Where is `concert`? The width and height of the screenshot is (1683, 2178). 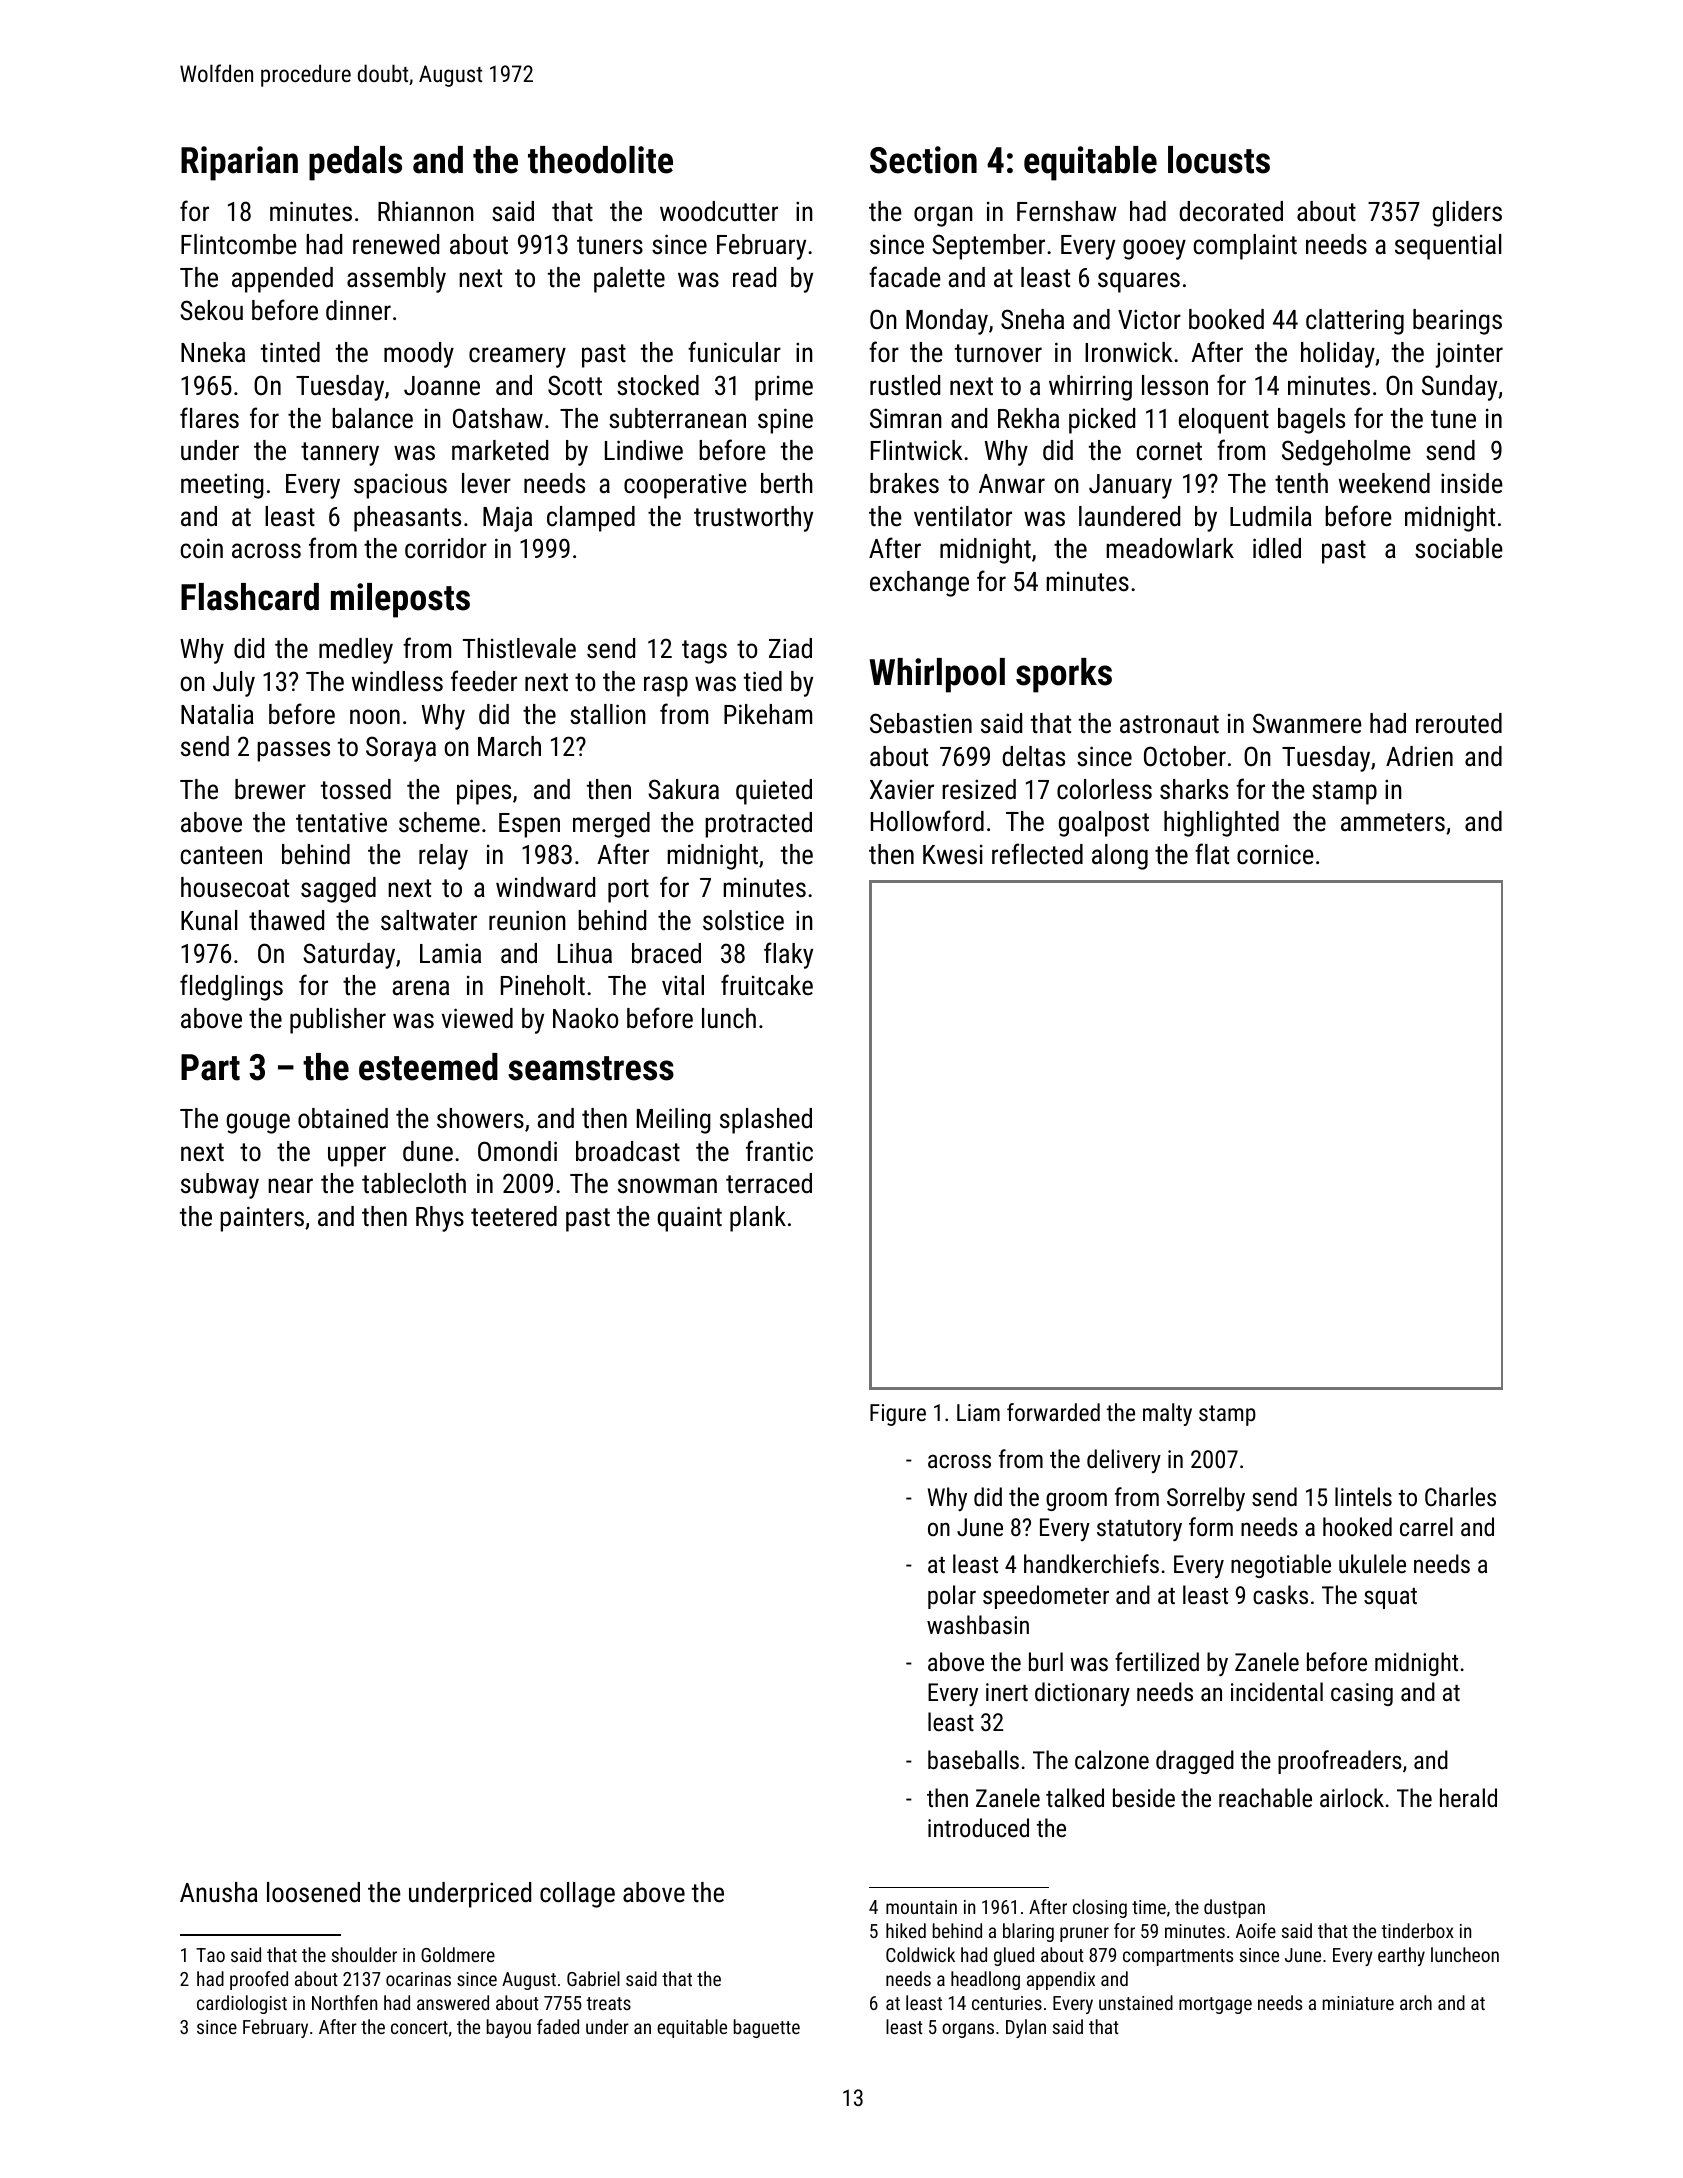
concert is located at coordinates (419, 2027).
